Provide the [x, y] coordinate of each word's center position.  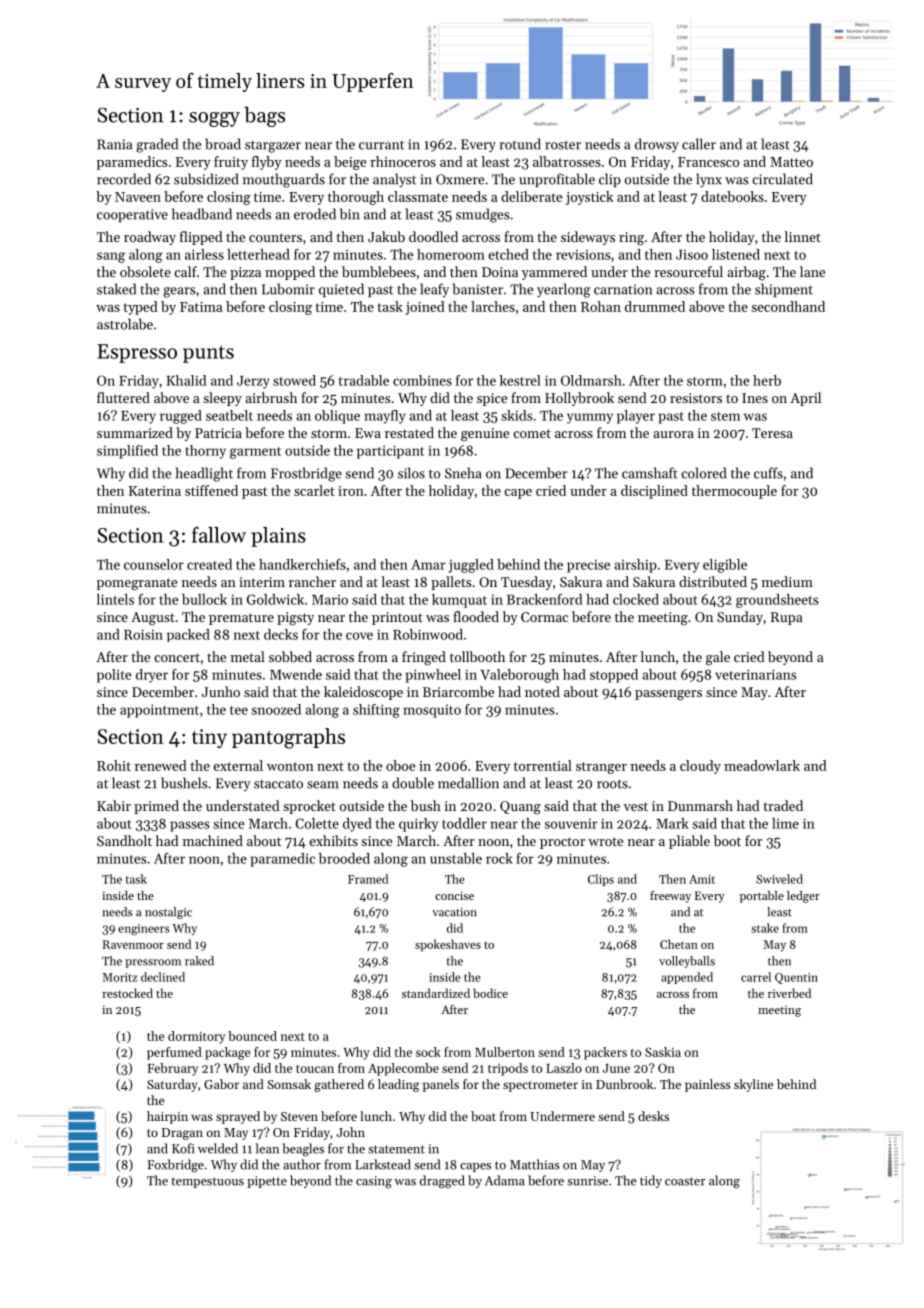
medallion [468, 783]
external [238, 765]
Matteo [791, 162]
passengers [668, 695]
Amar [428, 565]
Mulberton [505, 1052]
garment [255, 453]
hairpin [167, 1117]
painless [708, 1085]
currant [381, 145]
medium [787, 581]
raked [199, 961]
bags [264, 116]
